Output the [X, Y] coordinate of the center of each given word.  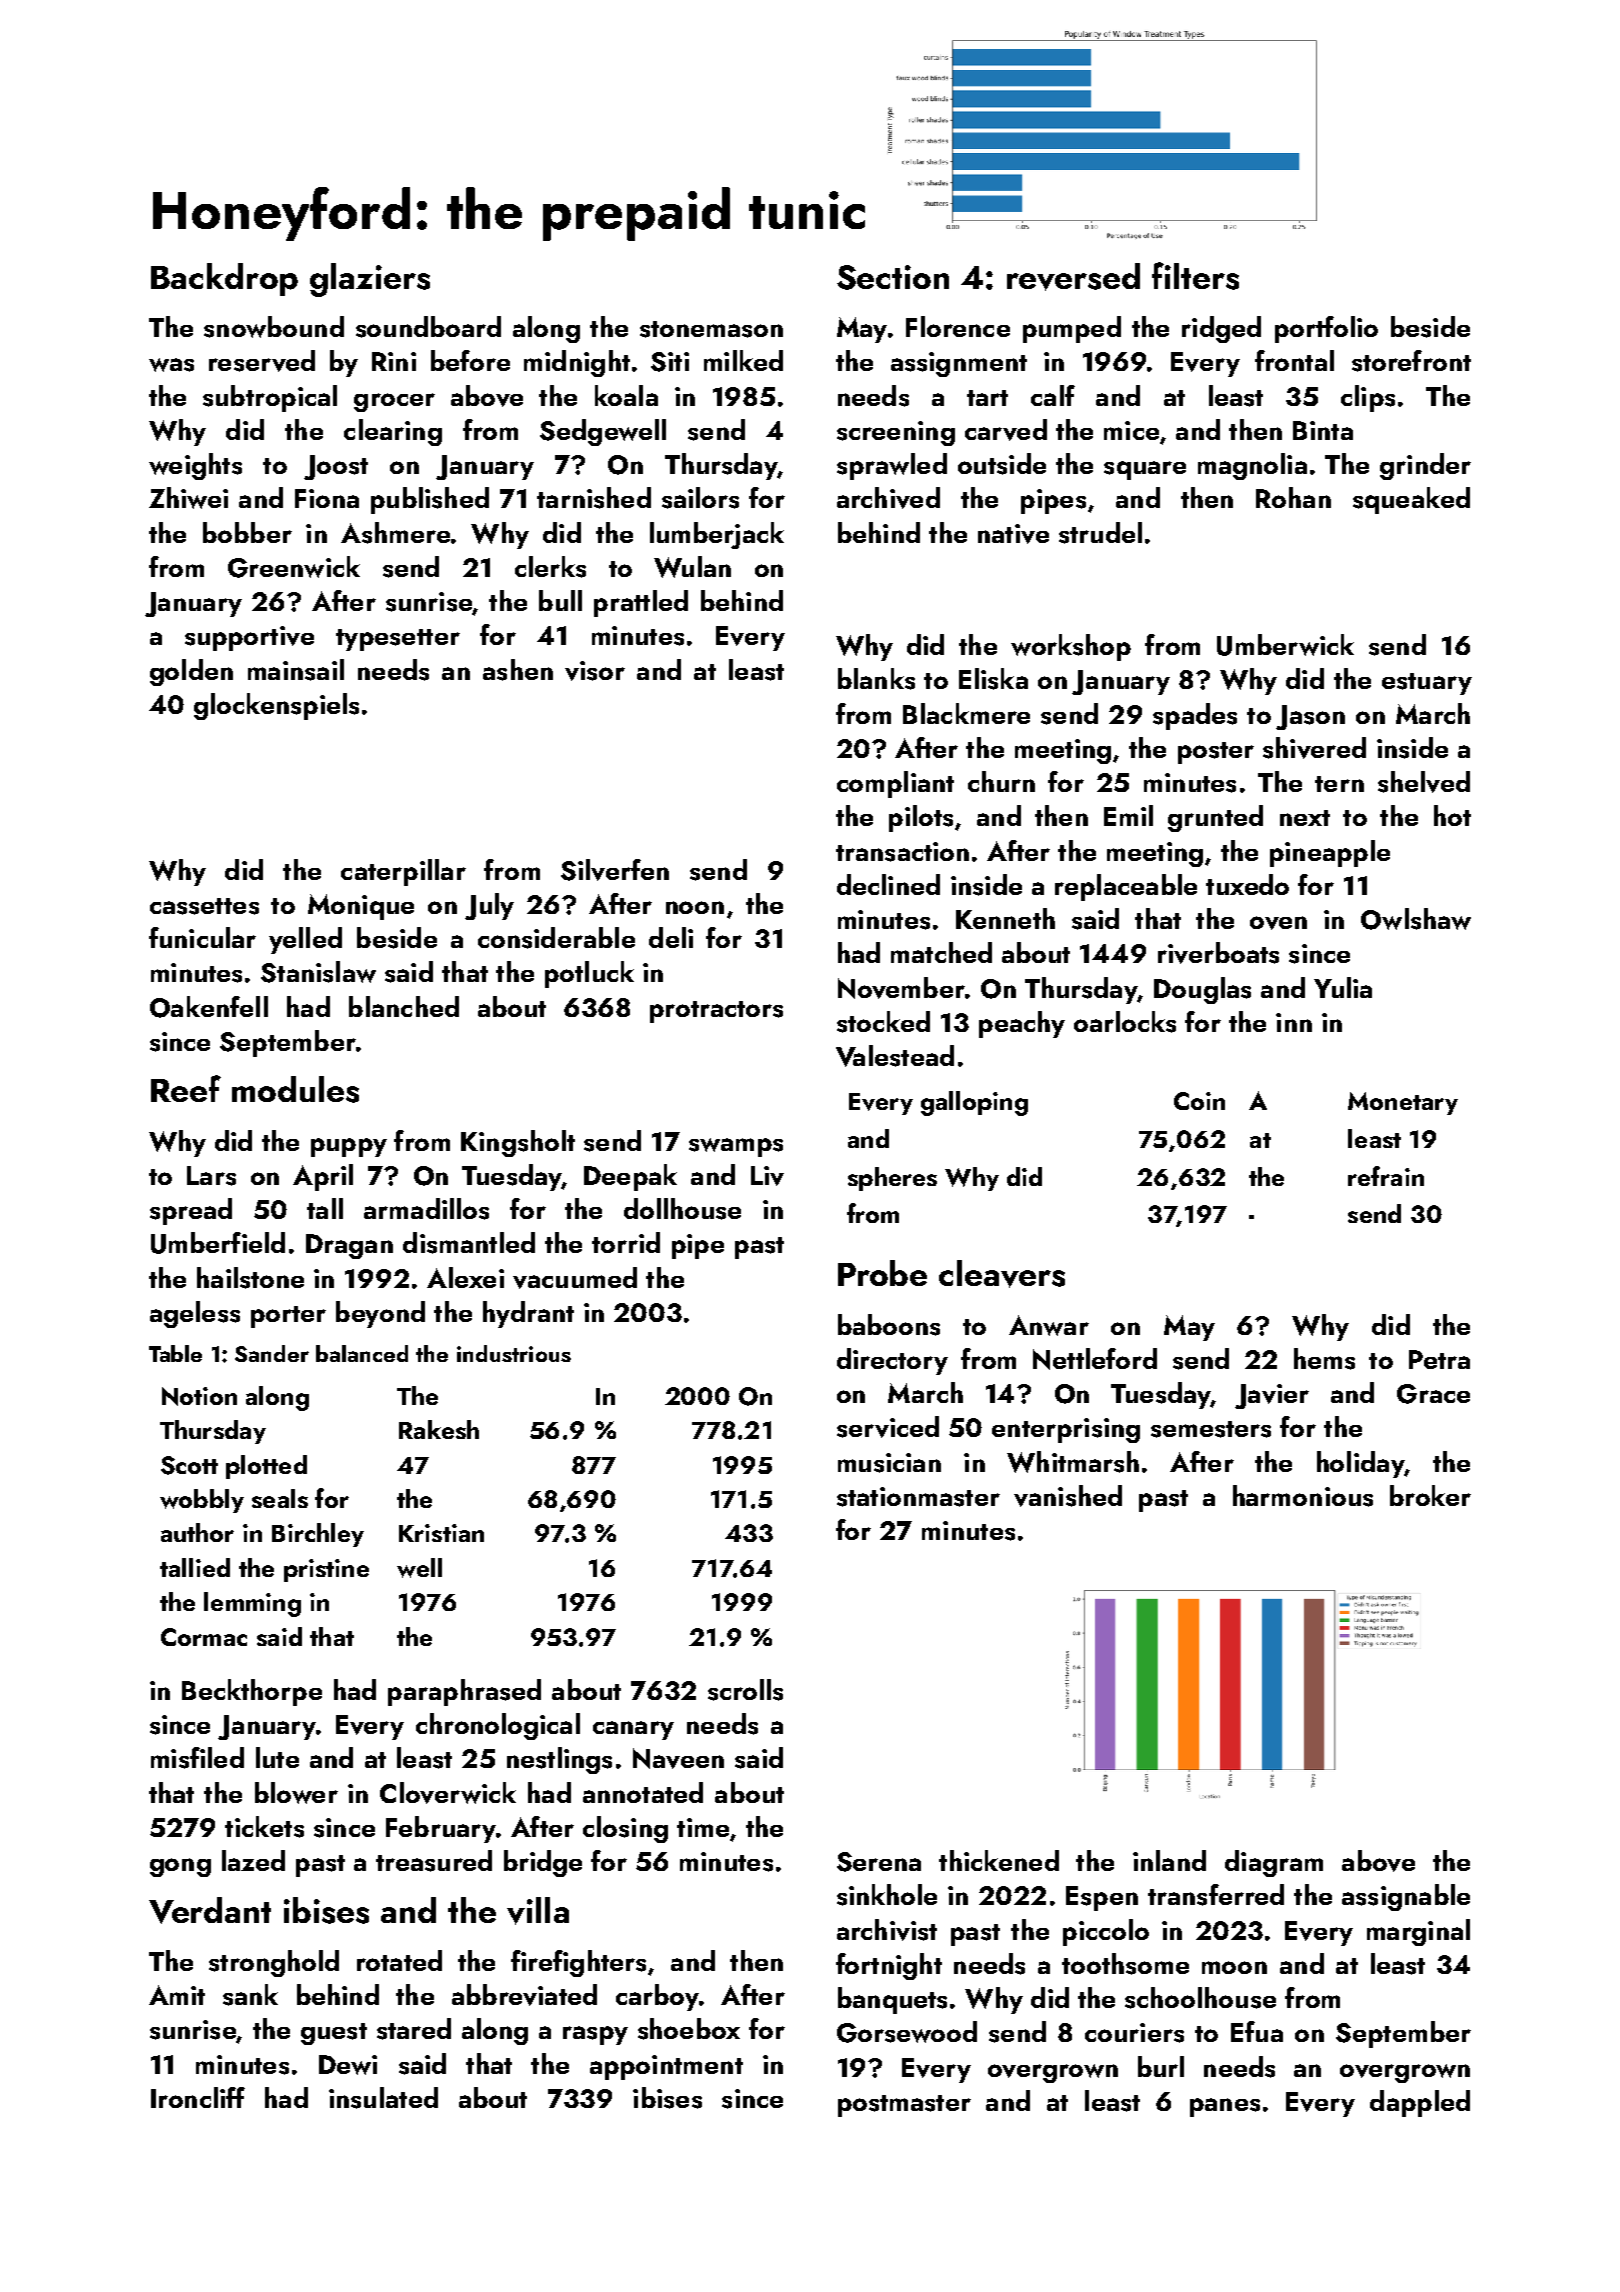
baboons [889, 1325]
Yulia [1343, 987]
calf [1053, 395]
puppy [349, 1147]
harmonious [1303, 1496]
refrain [1386, 1176]
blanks [876, 679]
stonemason [711, 329]
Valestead [895, 1056]
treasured [434, 1861]
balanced [362, 1353]
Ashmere [395, 533]
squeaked [1411, 500]
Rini [394, 361]
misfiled [197, 1758]
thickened [999, 1860]
